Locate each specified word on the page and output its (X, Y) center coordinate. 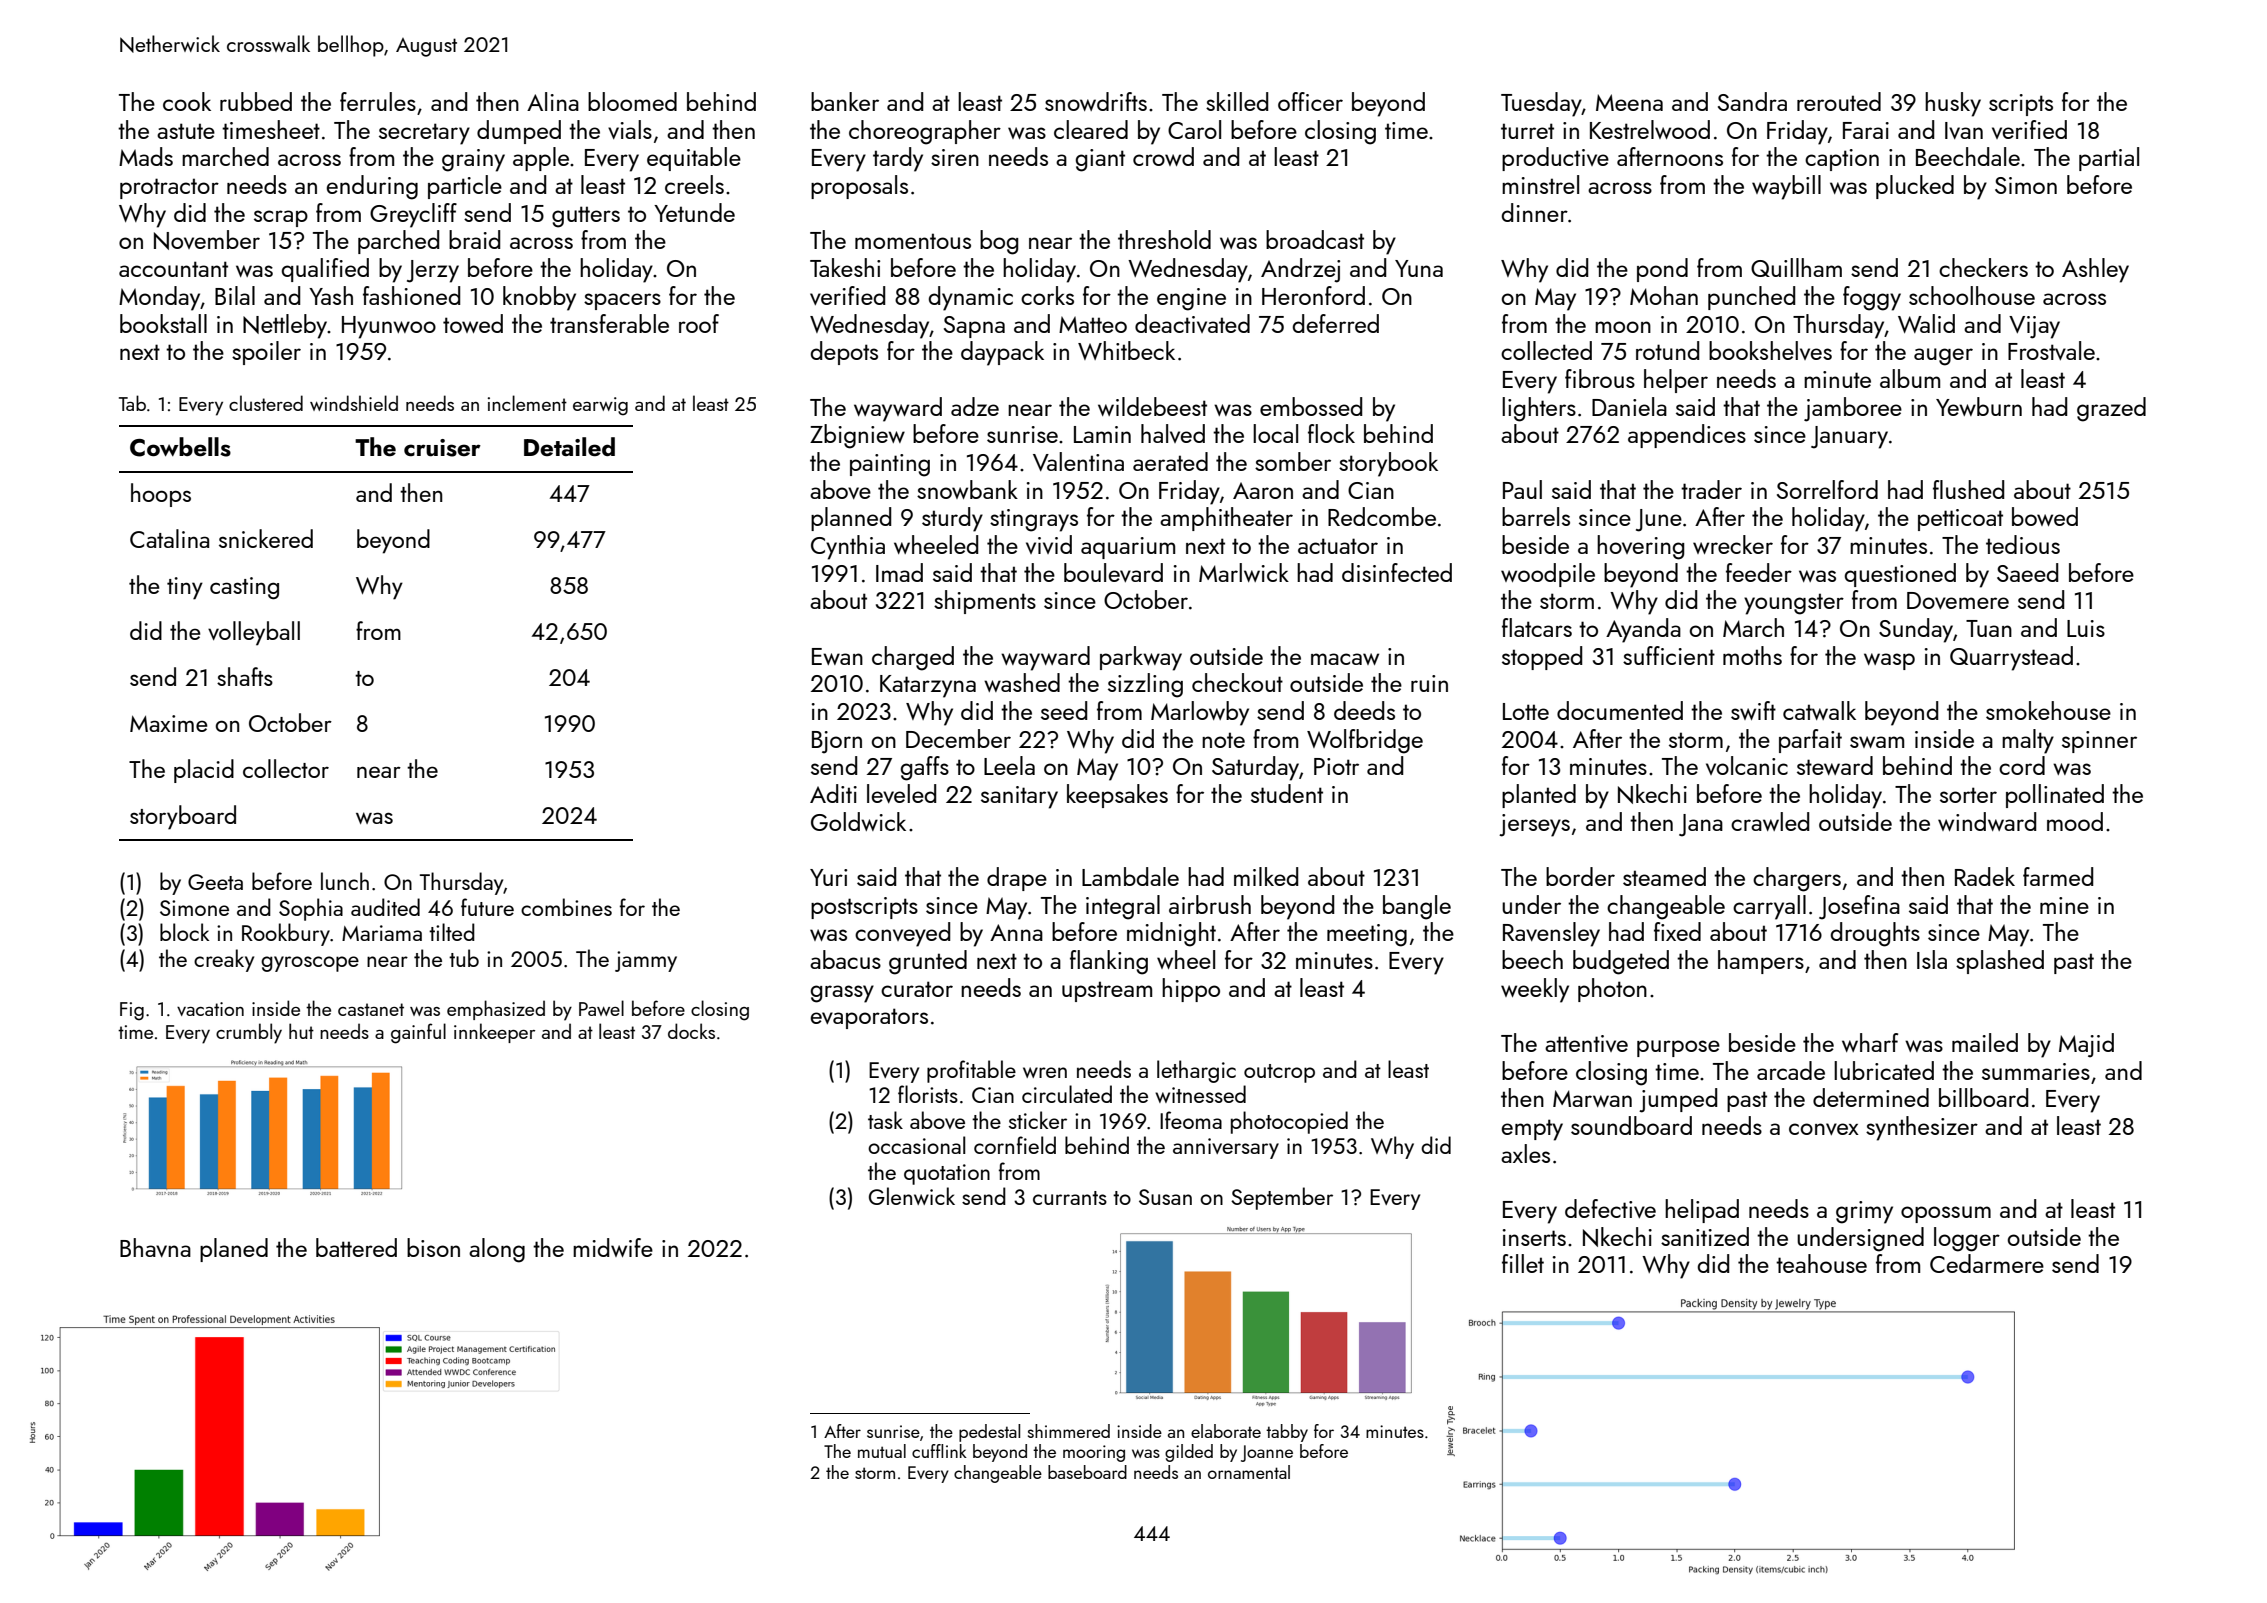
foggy (1872, 298)
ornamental (1249, 1472)
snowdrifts (1096, 101)
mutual (882, 1451)
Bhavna (155, 1247)
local (1275, 433)
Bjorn (837, 742)
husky (1953, 104)
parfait (1810, 741)
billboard (1983, 1097)
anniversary (1226, 1148)
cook (187, 101)
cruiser (442, 448)
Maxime (169, 723)
